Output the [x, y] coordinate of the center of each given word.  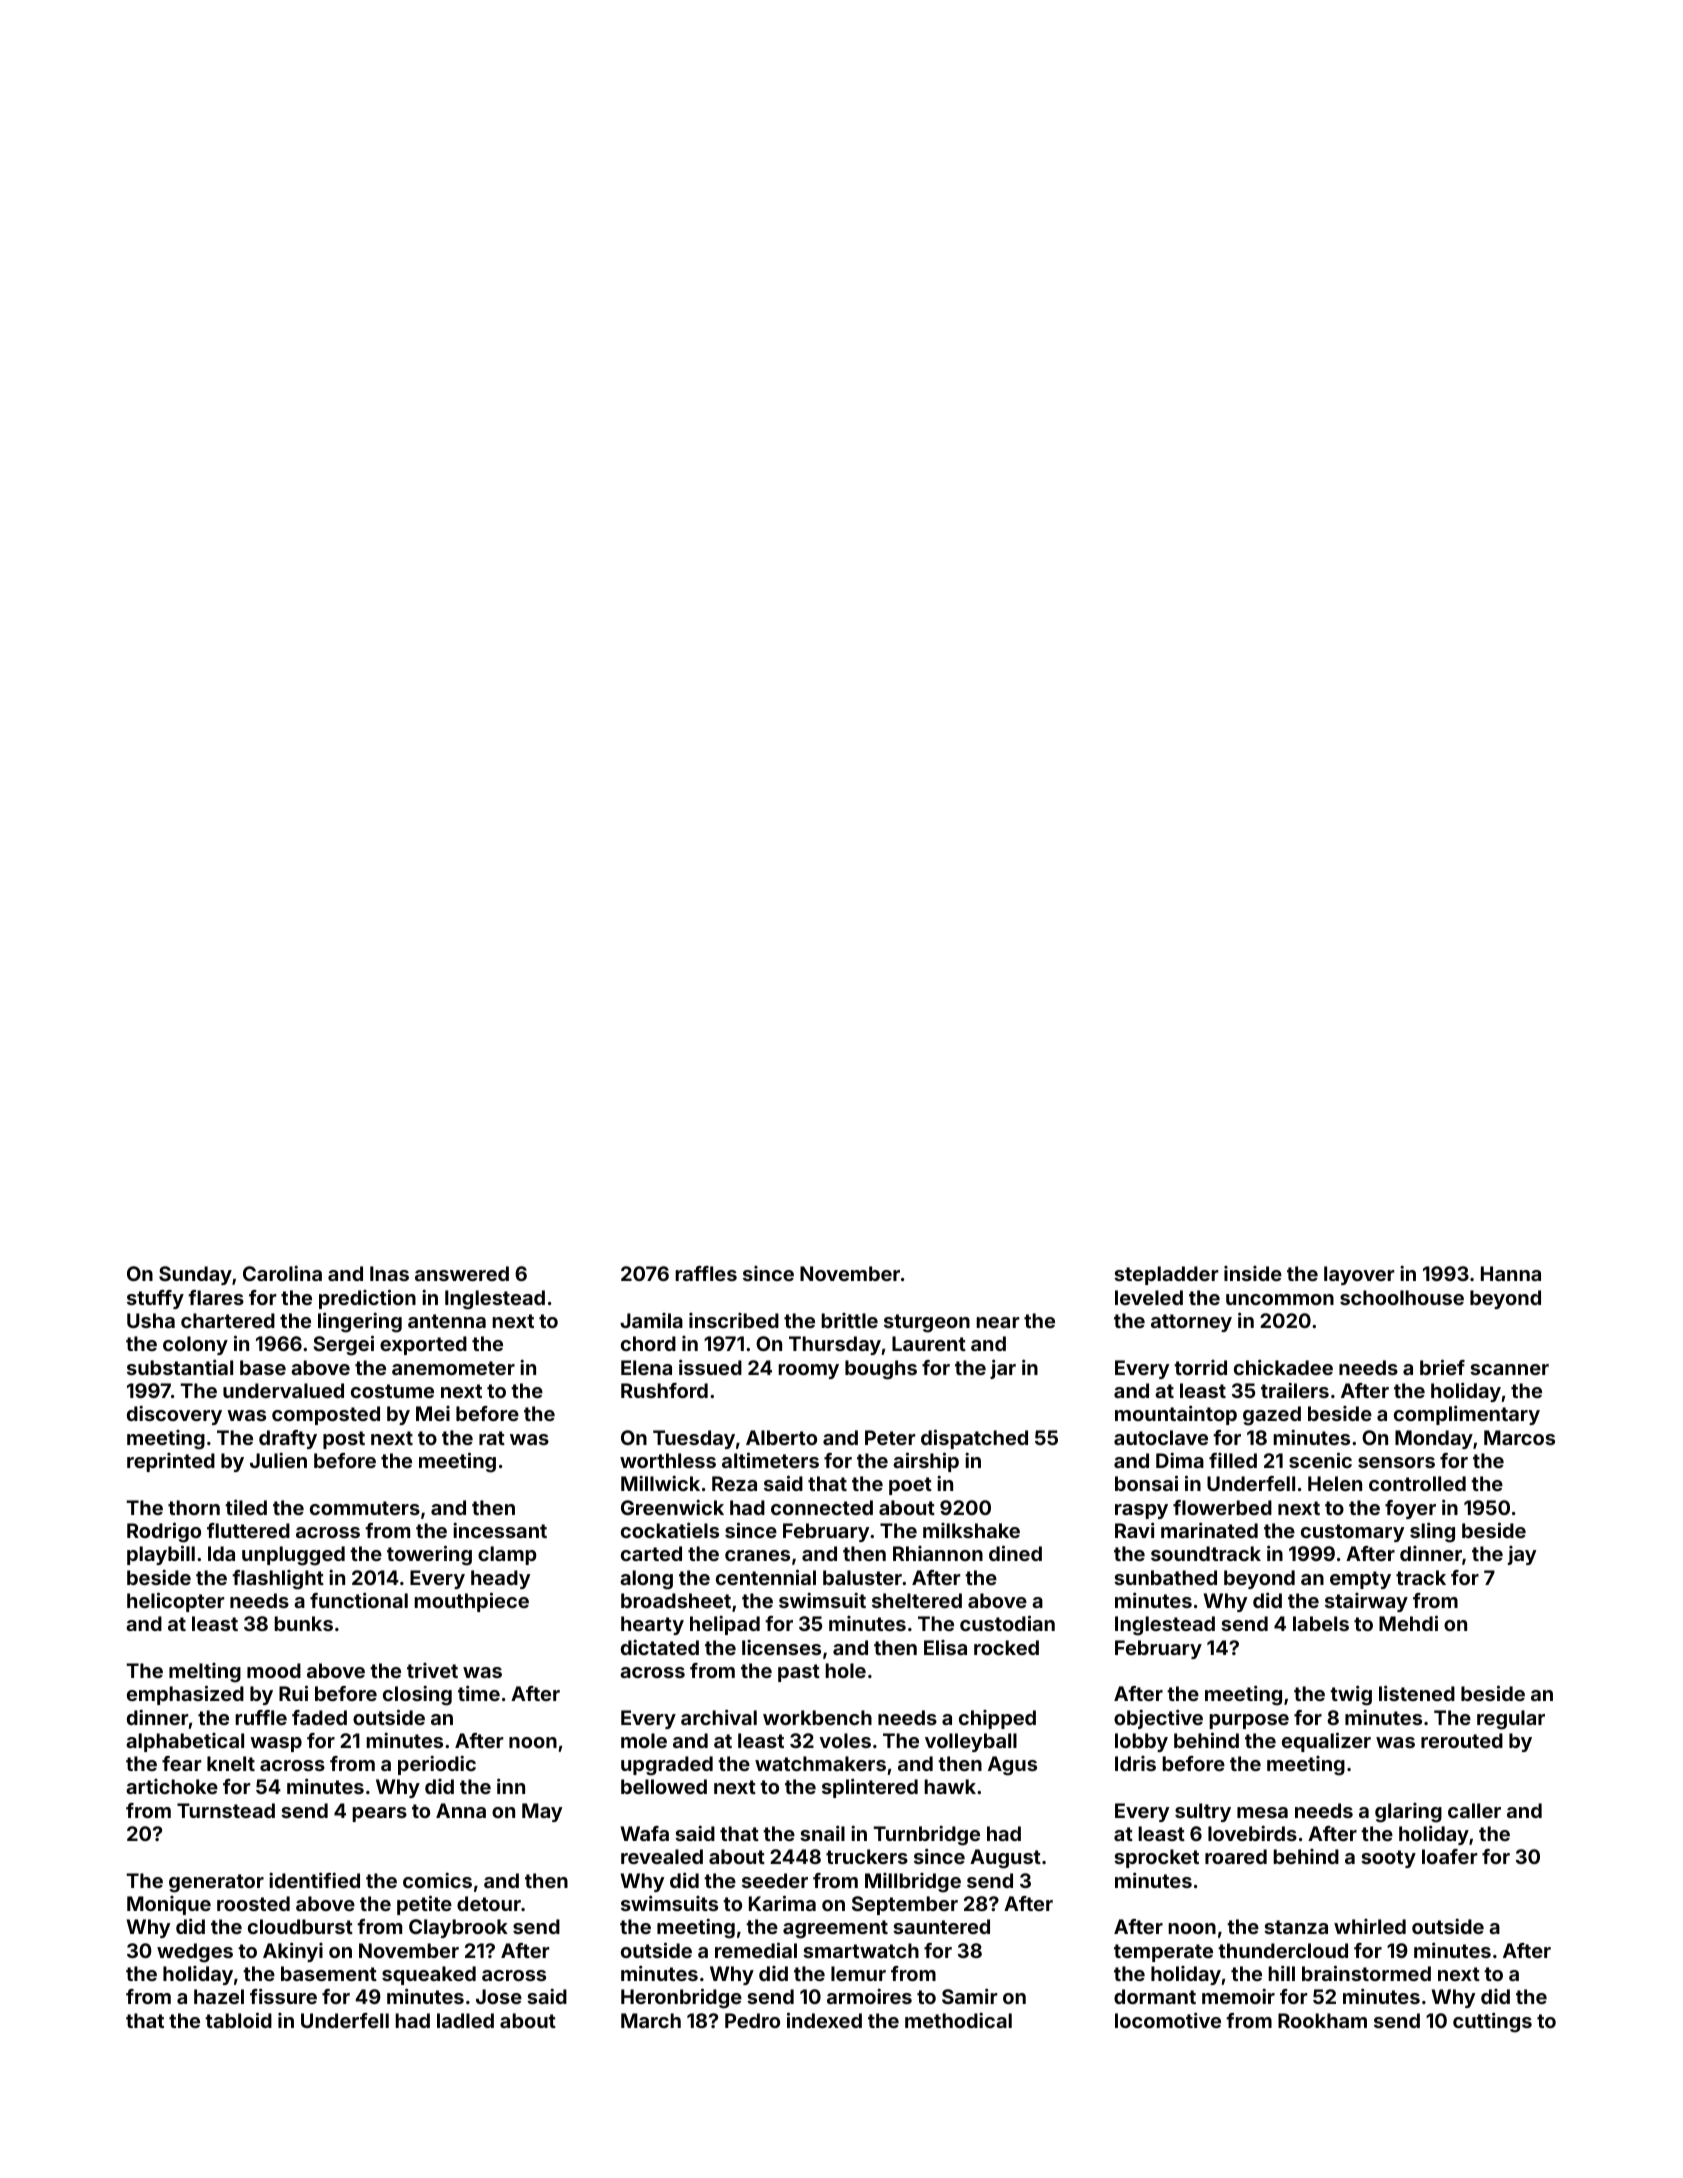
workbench [817, 1717]
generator [216, 1883]
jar [1003, 1369]
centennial [766, 1577]
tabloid [238, 2020]
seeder [775, 1880]
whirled [1370, 1926]
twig [1351, 1695]
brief [1442, 1367]
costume [392, 1391]
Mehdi [1408, 1623]
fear [182, 1763]
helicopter [176, 1602]
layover [1359, 1275]
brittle [849, 1320]
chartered [228, 1320]
